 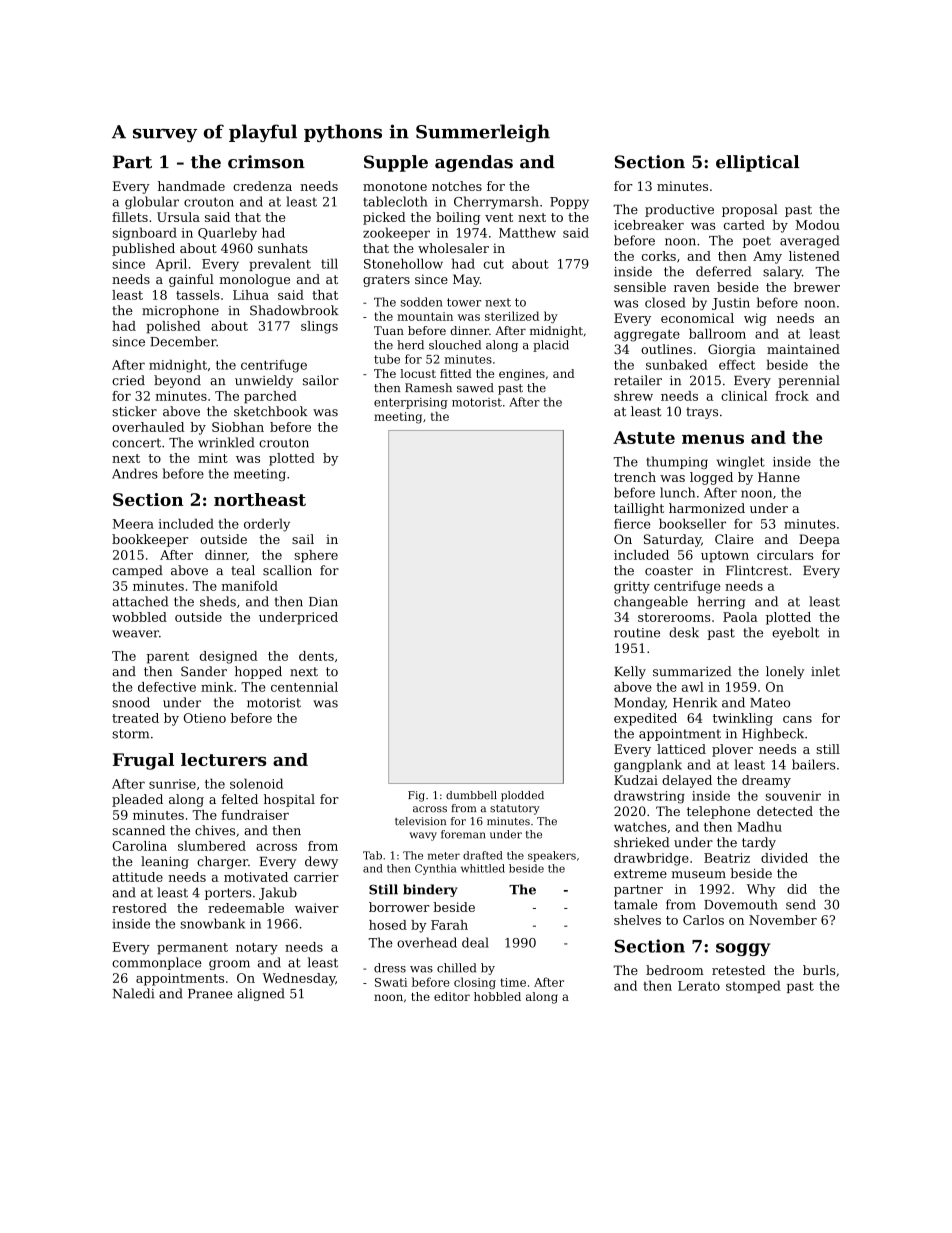 I want to click on lonely, so click(x=785, y=672).
